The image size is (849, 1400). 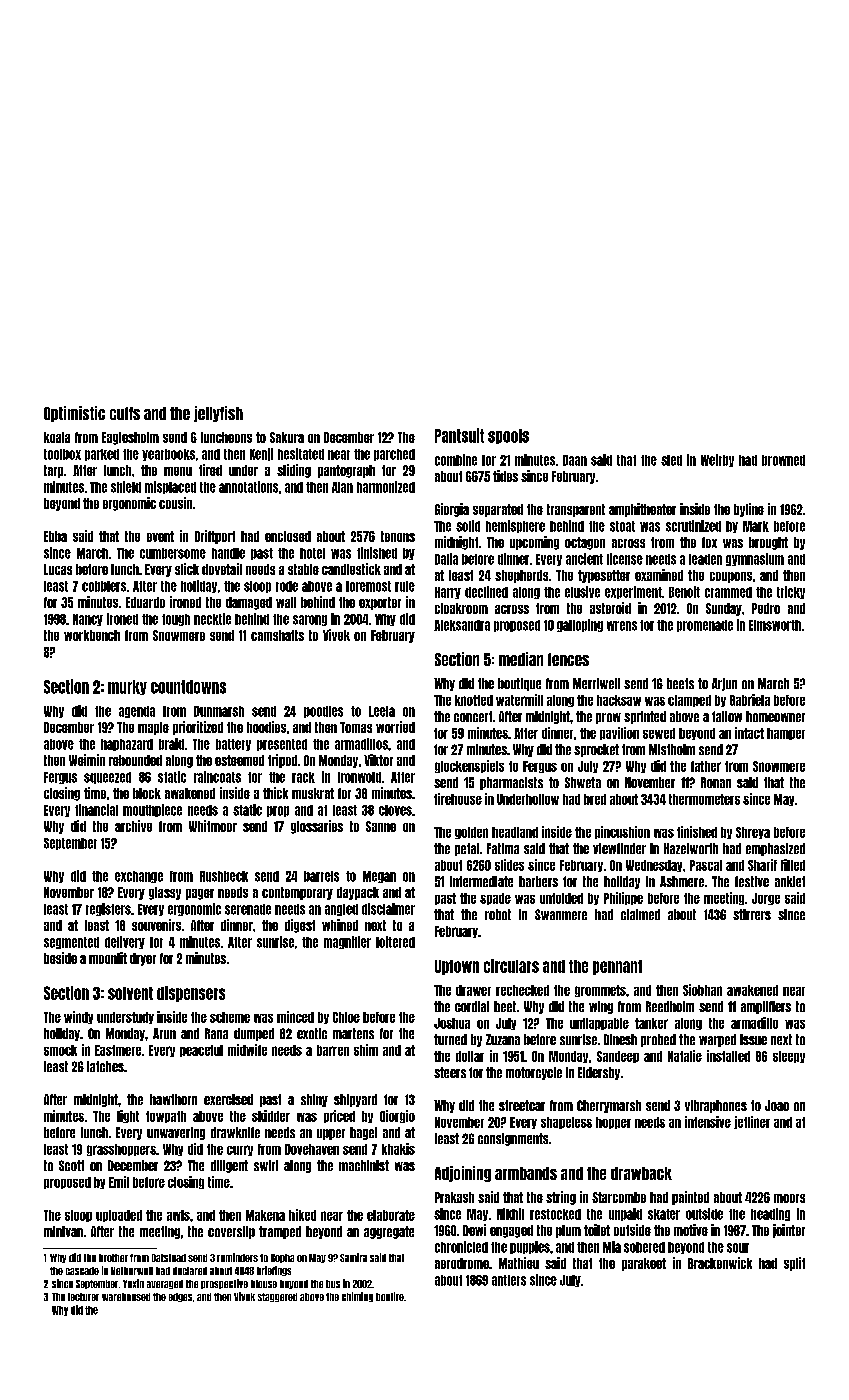 I want to click on Natalie, so click(x=685, y=1056).
